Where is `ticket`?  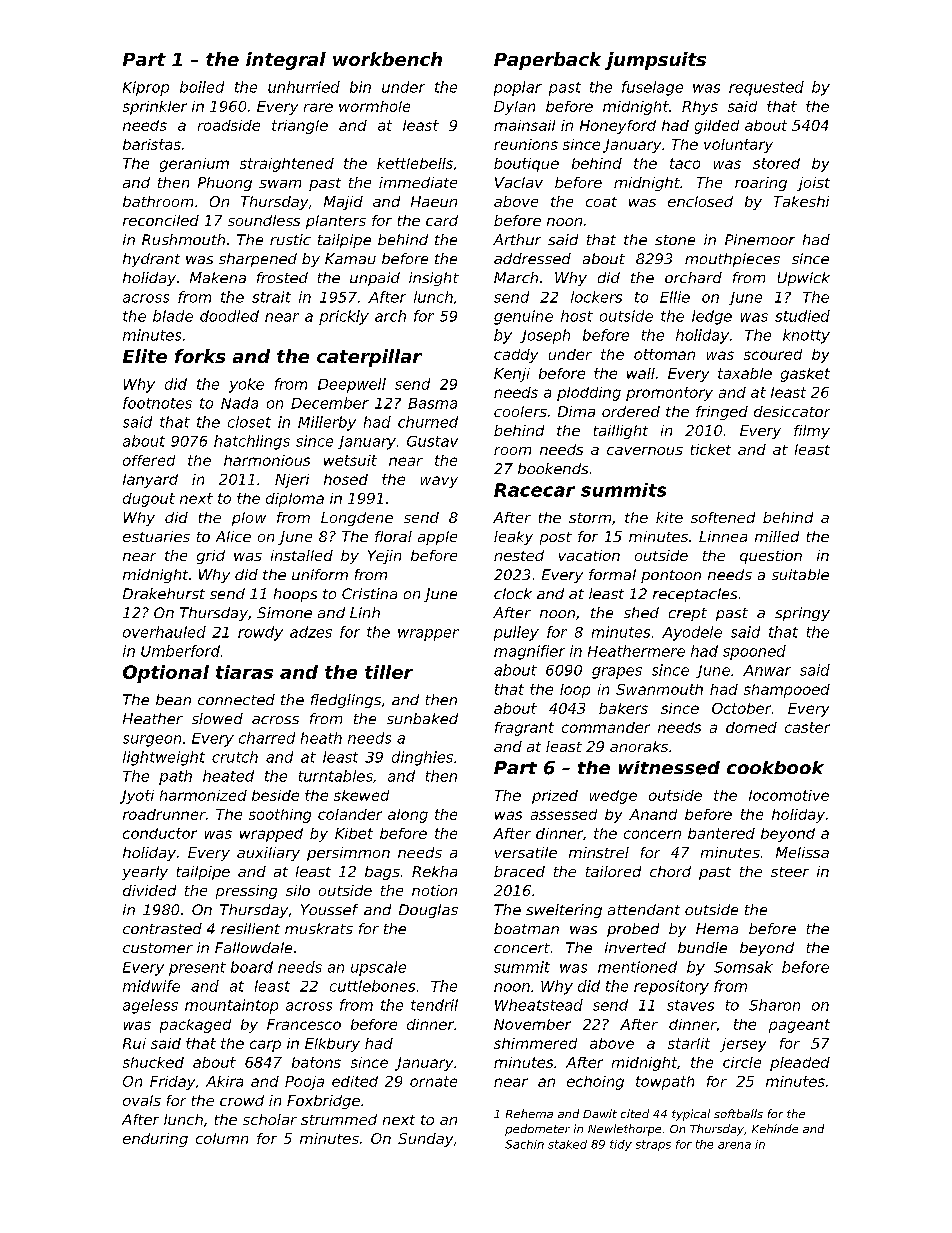
ticket is located at coordinates (711, 449).
